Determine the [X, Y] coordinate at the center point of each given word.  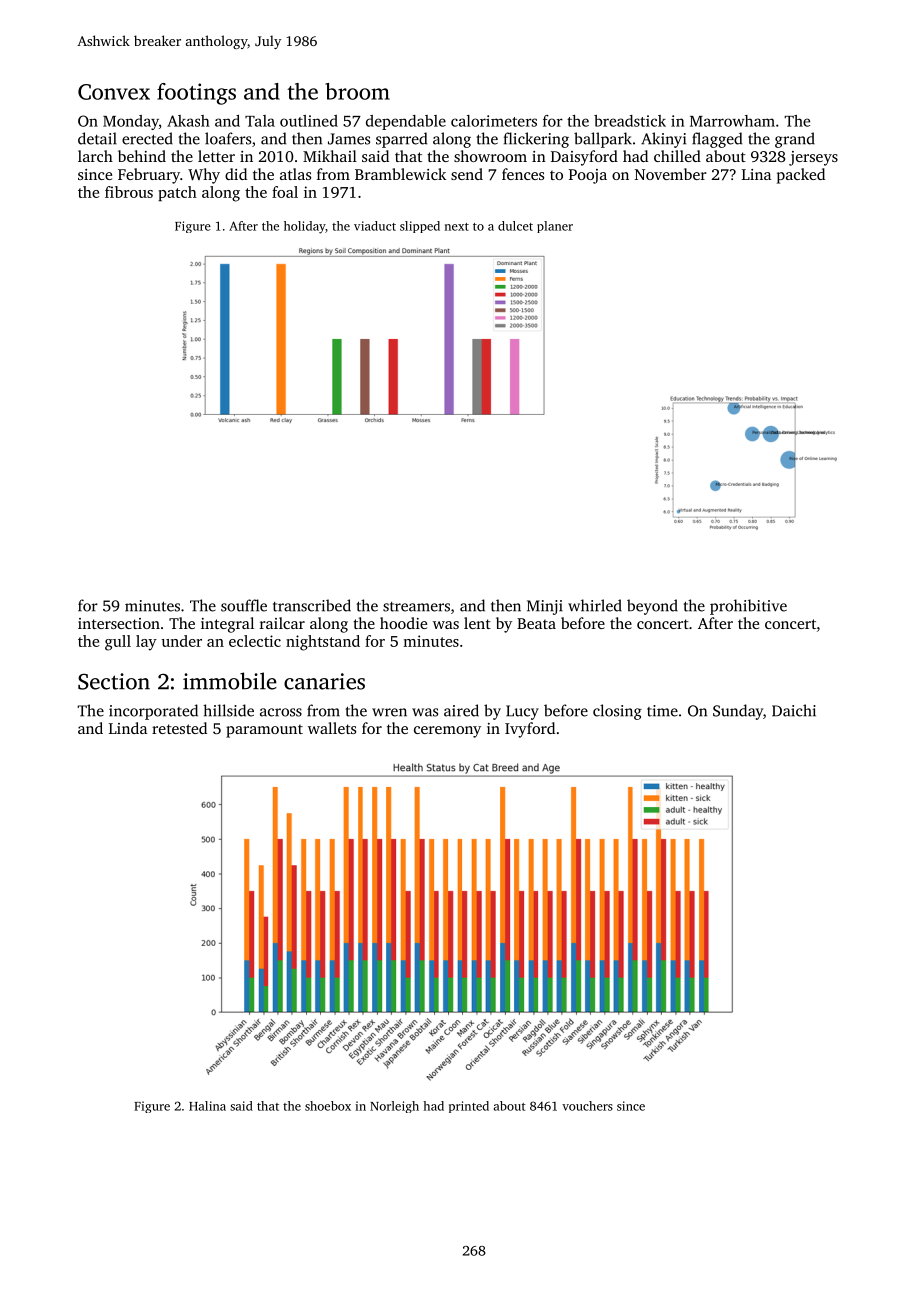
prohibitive [748, 607]
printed [469, 1107]
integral [227, 625]
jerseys [813, 158]
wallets [332, 728]
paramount [264, 731]
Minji [545, 607]
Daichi [794, 710]
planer [555, 227]
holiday [304, 227]
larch [95, 156]
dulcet [515, 226]
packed [801, 176]
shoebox [328, 1106]
